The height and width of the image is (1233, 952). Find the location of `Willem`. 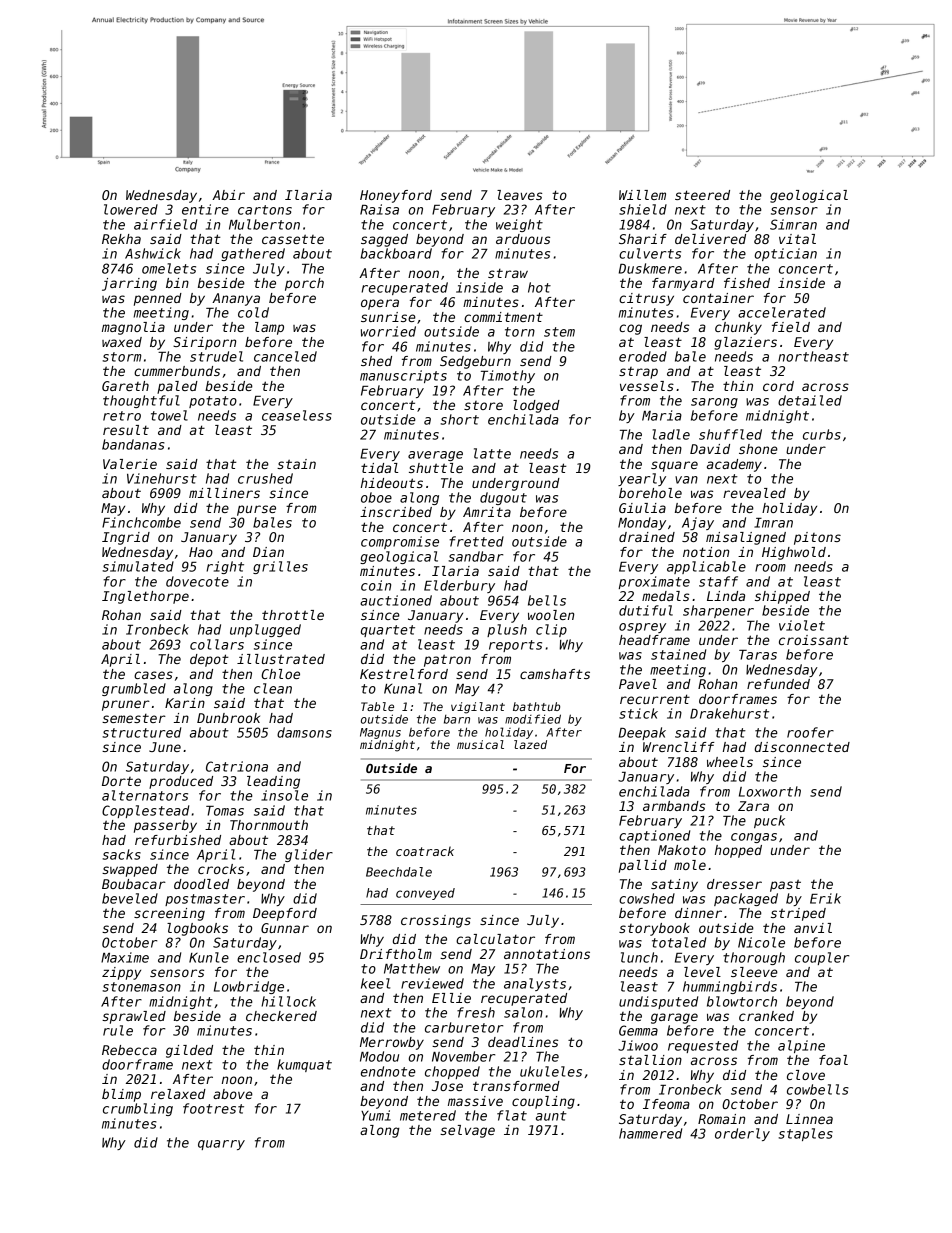

Willem is located at coordinates (642, 195).
